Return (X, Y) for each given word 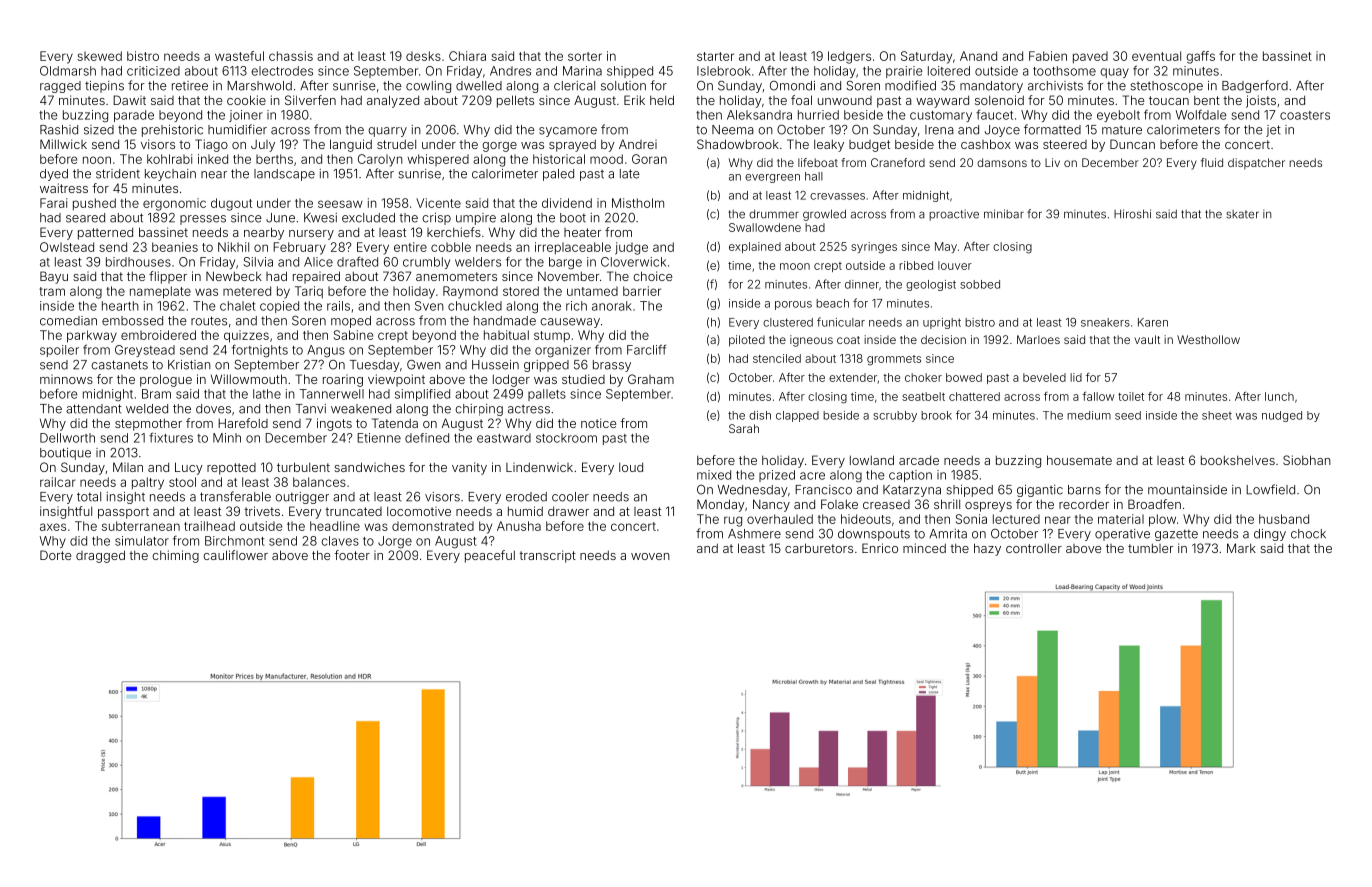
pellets (515, 101)
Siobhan (1307, 460)
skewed (99, 56)
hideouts (866, 519)
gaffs (1200, 57)
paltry (148, 483)
